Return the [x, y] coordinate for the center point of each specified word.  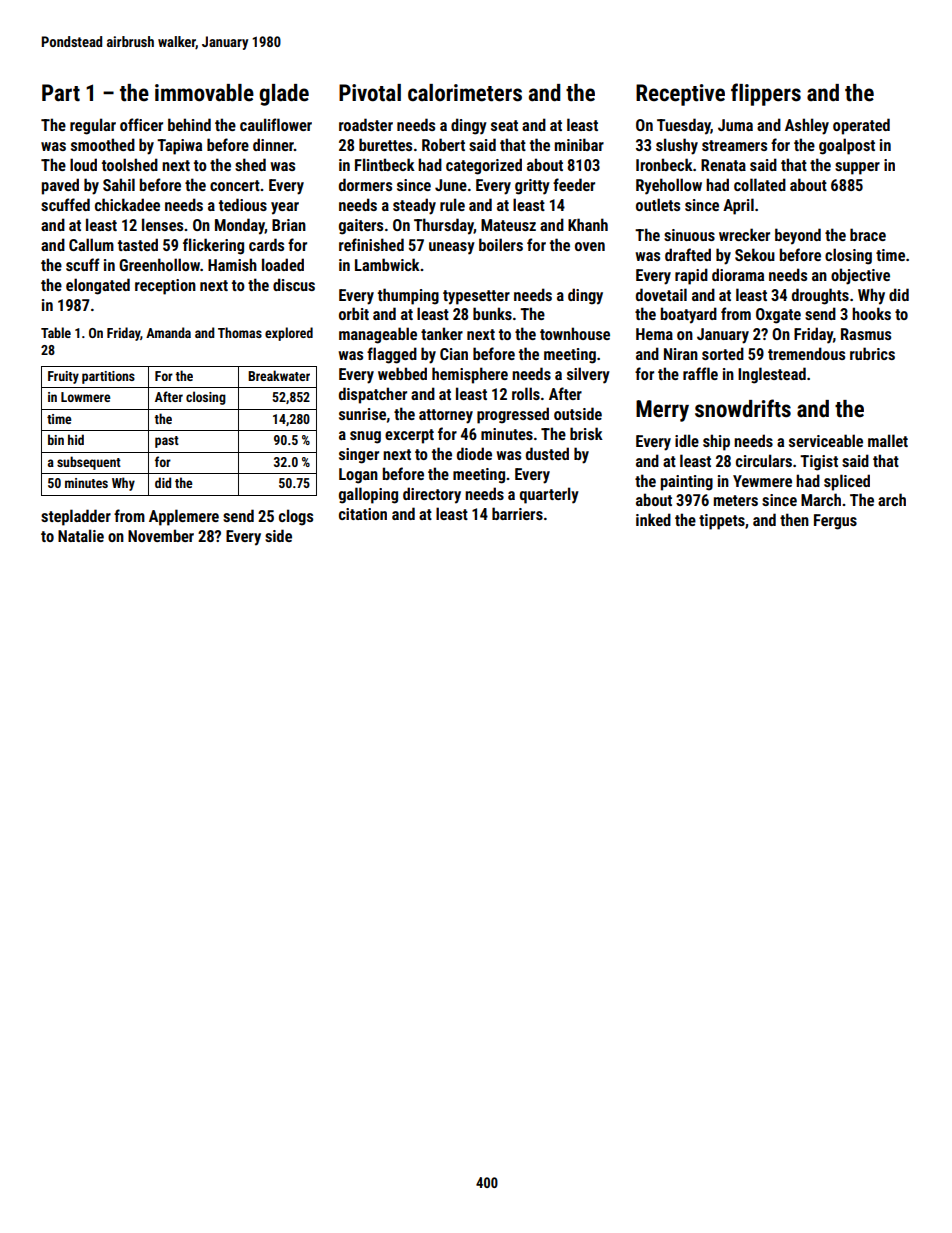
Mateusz [508, 225]
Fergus [835, 522]
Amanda [168, 332]
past [167, 442]
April [738, 206]
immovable [204, 93]
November [161, 535]
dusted [547, 453]
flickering [213, 246]
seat [504, 125]
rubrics [872, 353]
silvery [588, 375]
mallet [888, 440]
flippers [766, 94]
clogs [296, 517]
